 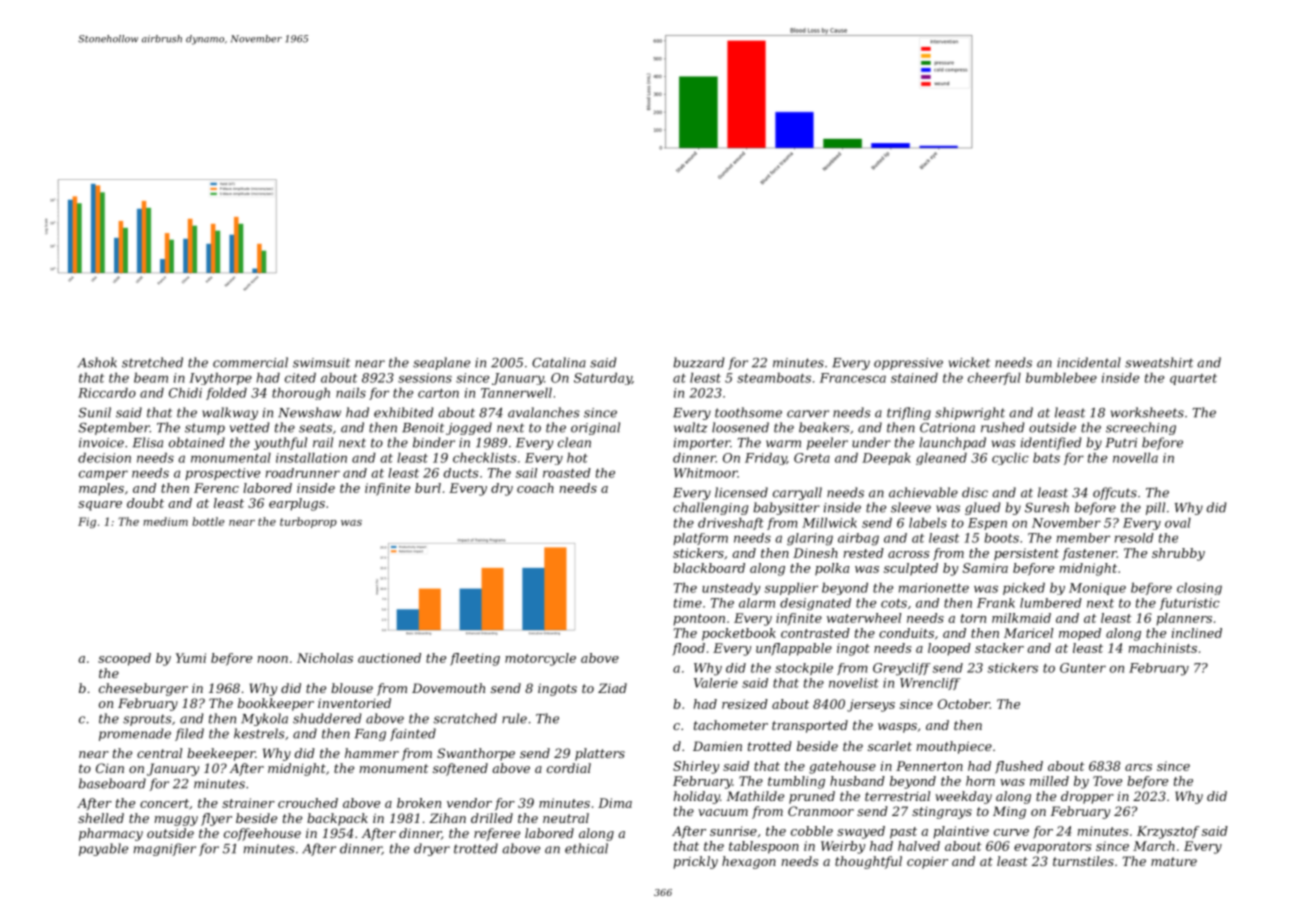 I want to click on sprouts, so click(x=147, y=720).
